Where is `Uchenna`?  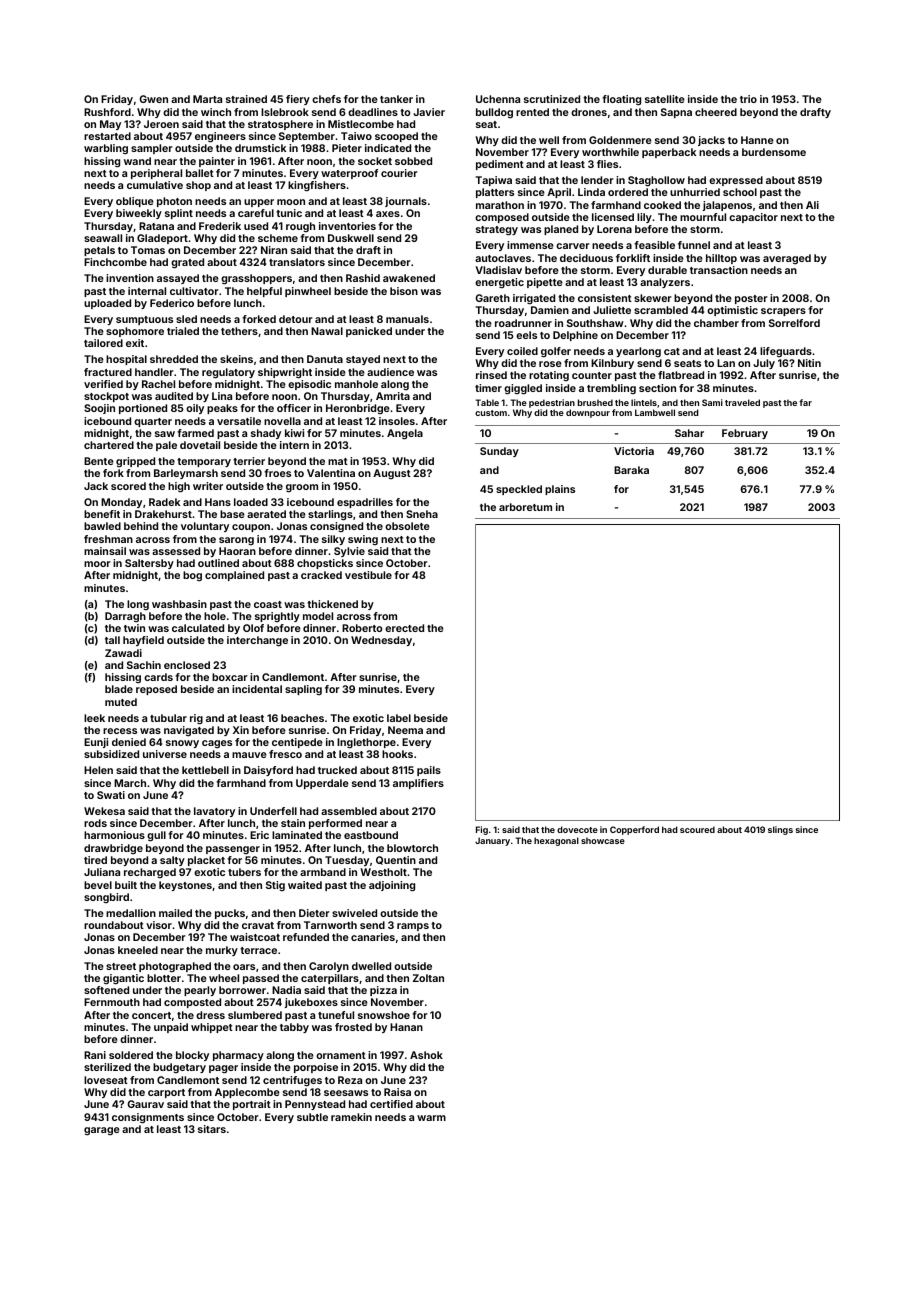 Uchenna is located at coordinates (498, 99).
